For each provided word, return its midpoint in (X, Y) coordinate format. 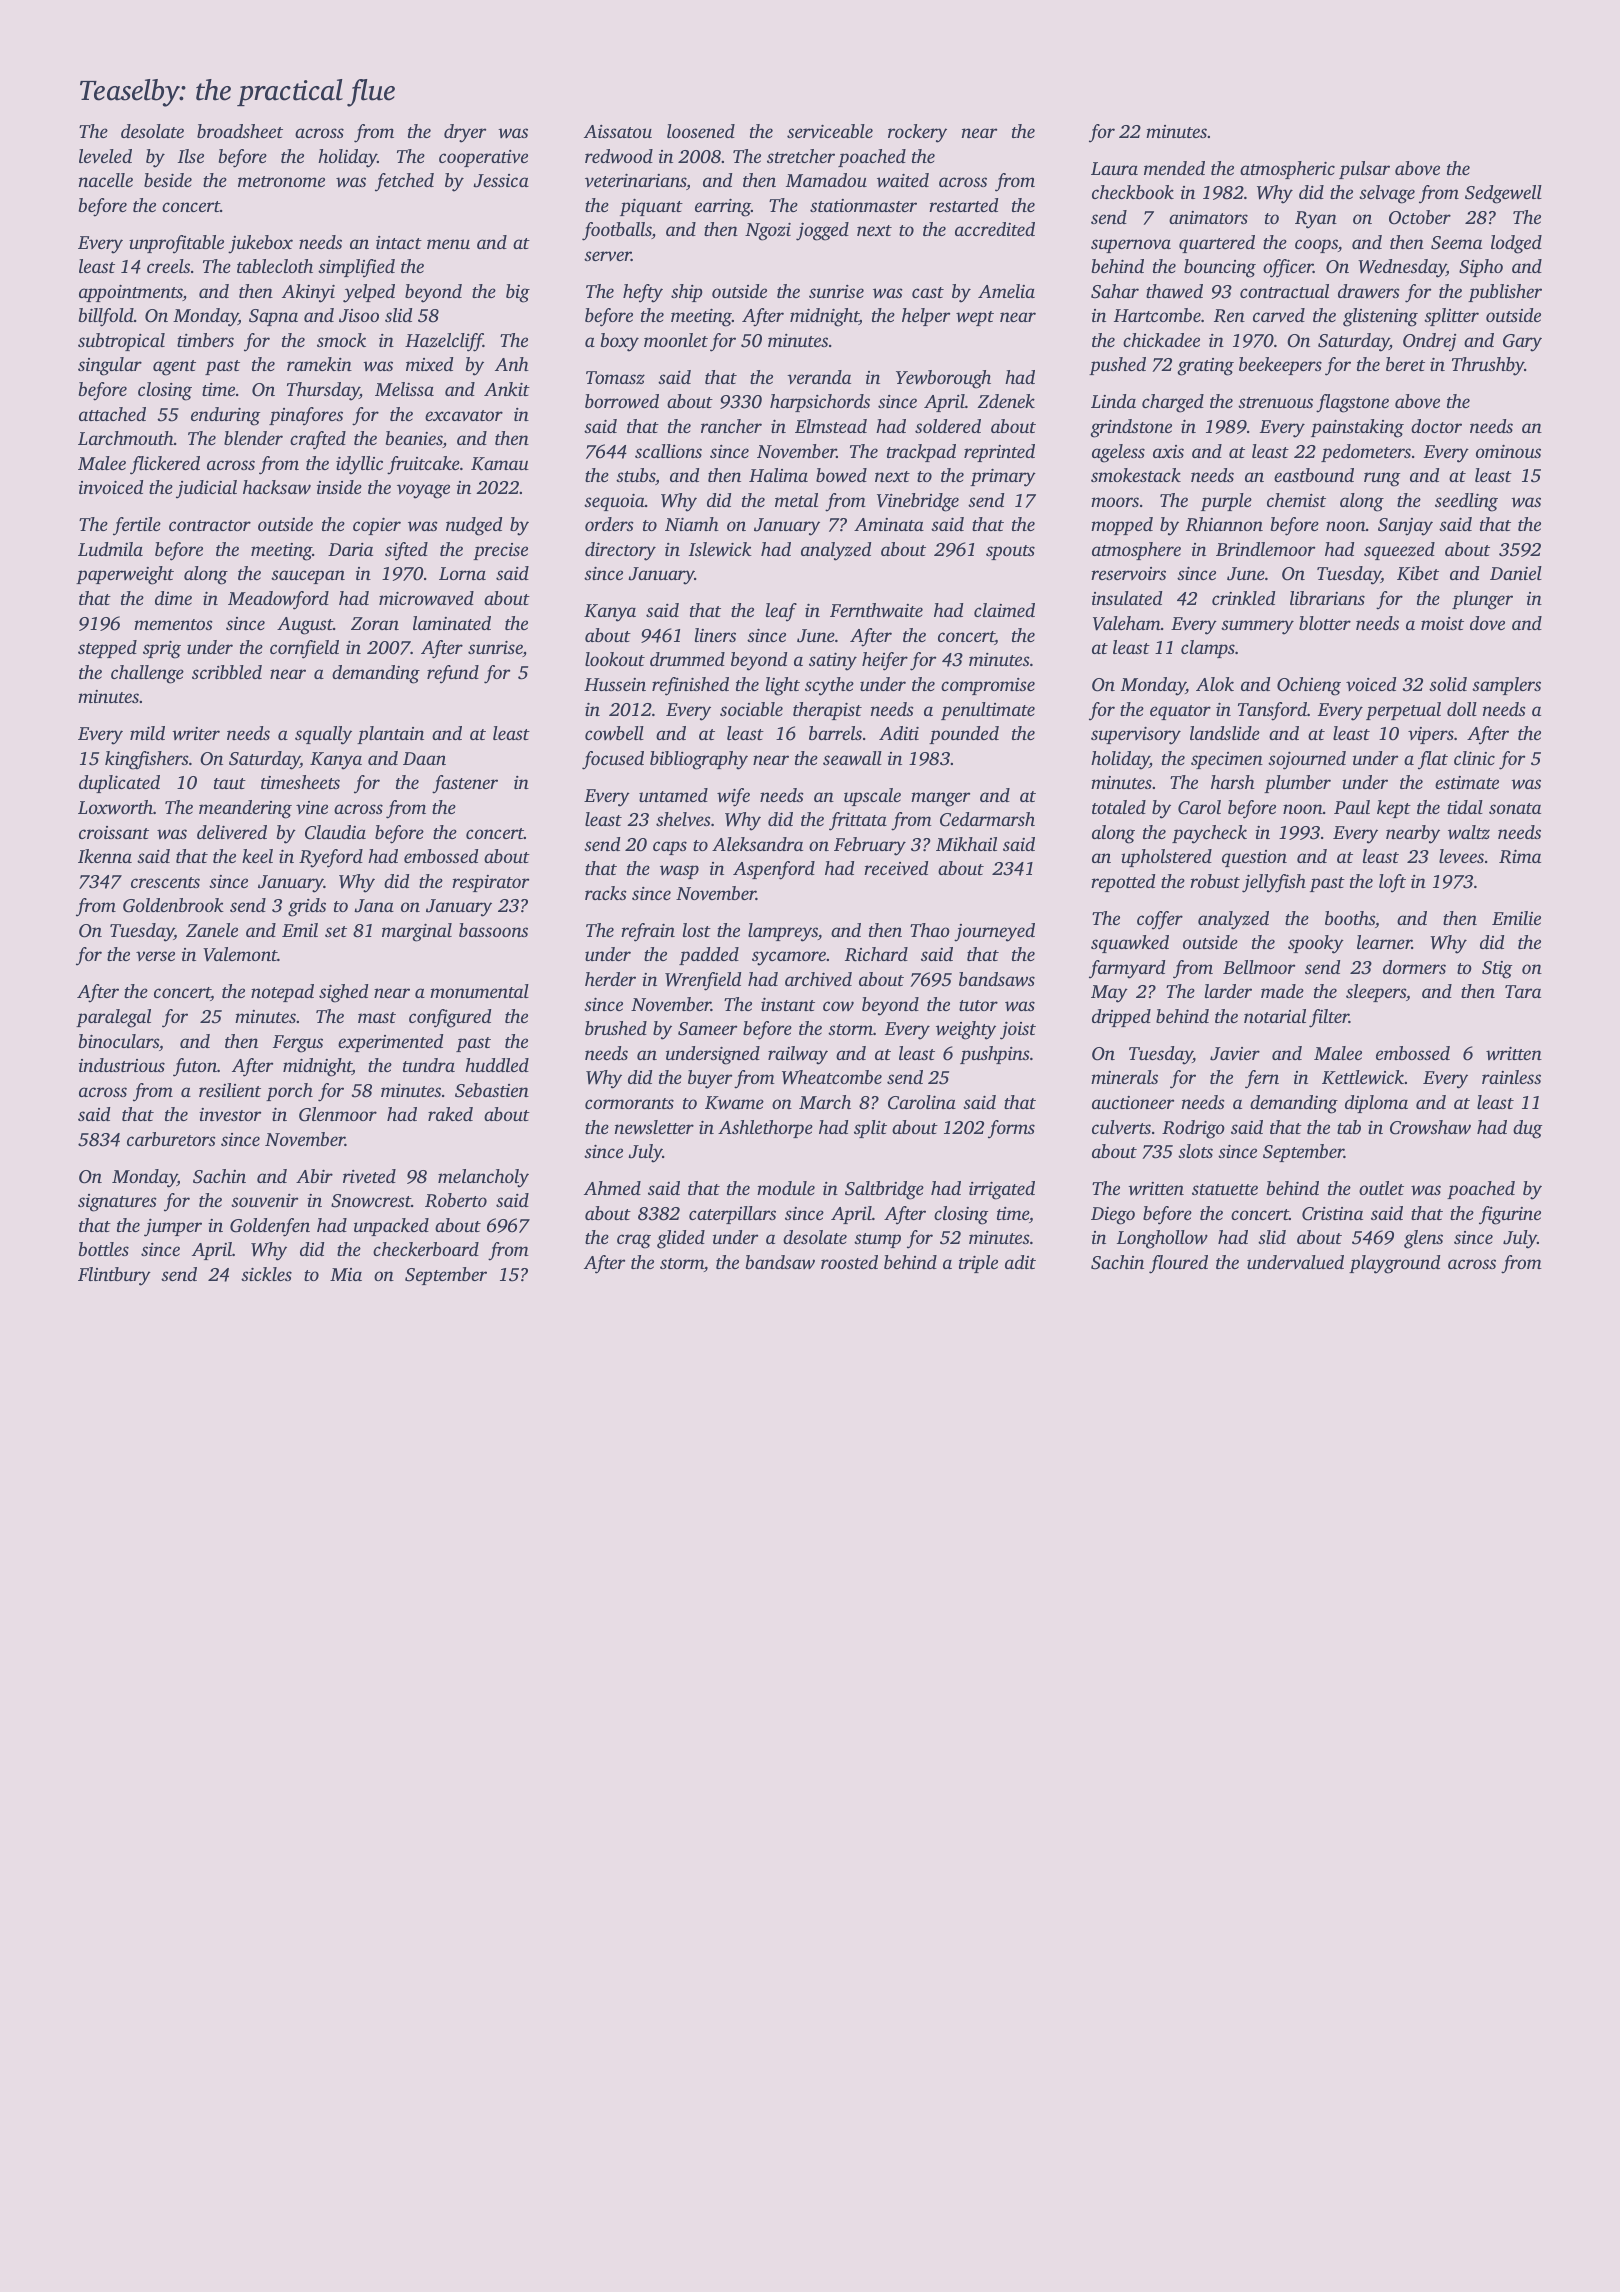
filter (1329, 1018)
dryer (465, 133)
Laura (1114, 168)
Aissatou (618, 131)
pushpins (995, 1055)
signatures (117, 1203)
